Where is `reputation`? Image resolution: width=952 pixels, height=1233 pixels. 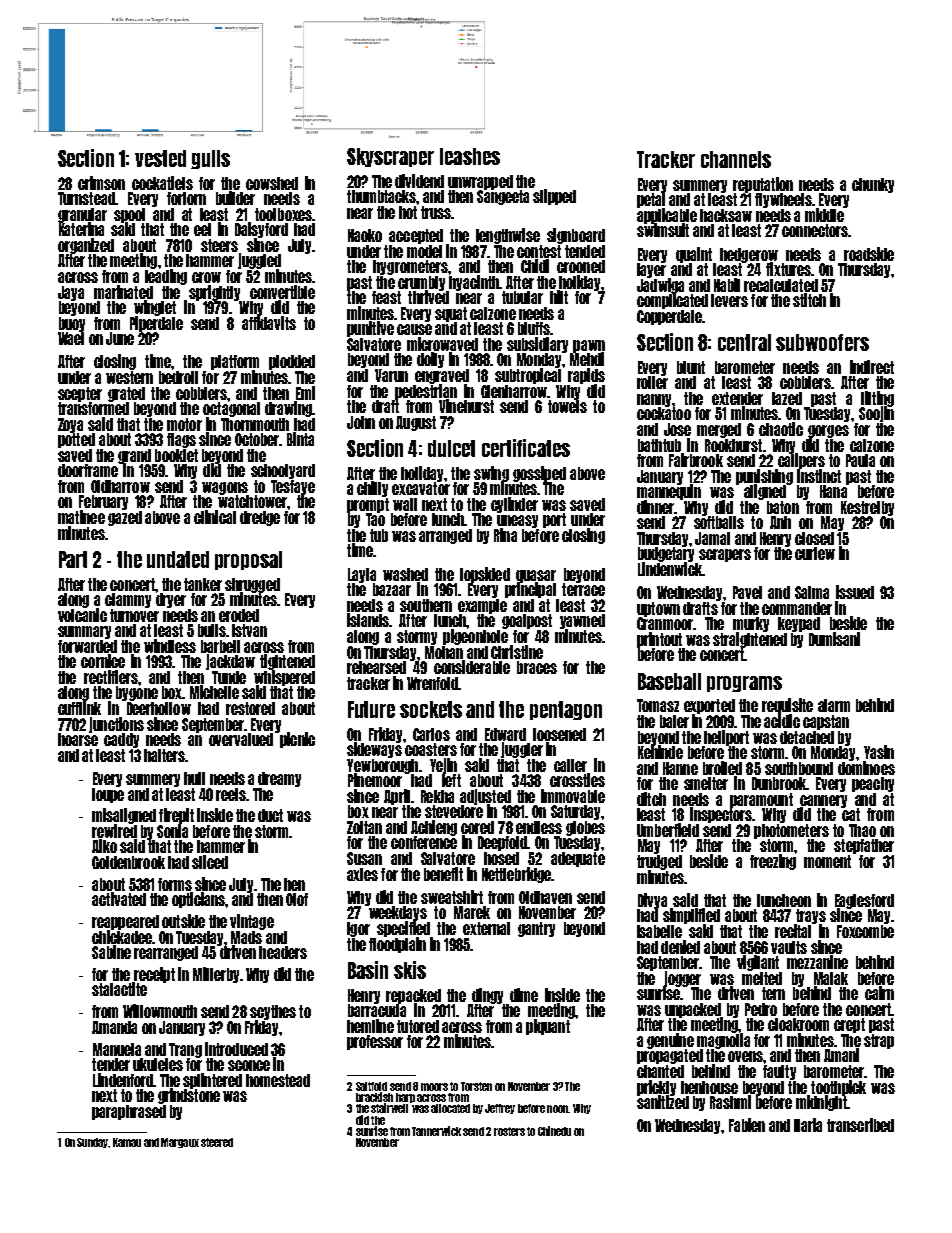
reputation is located at coordinates (763, 185).
